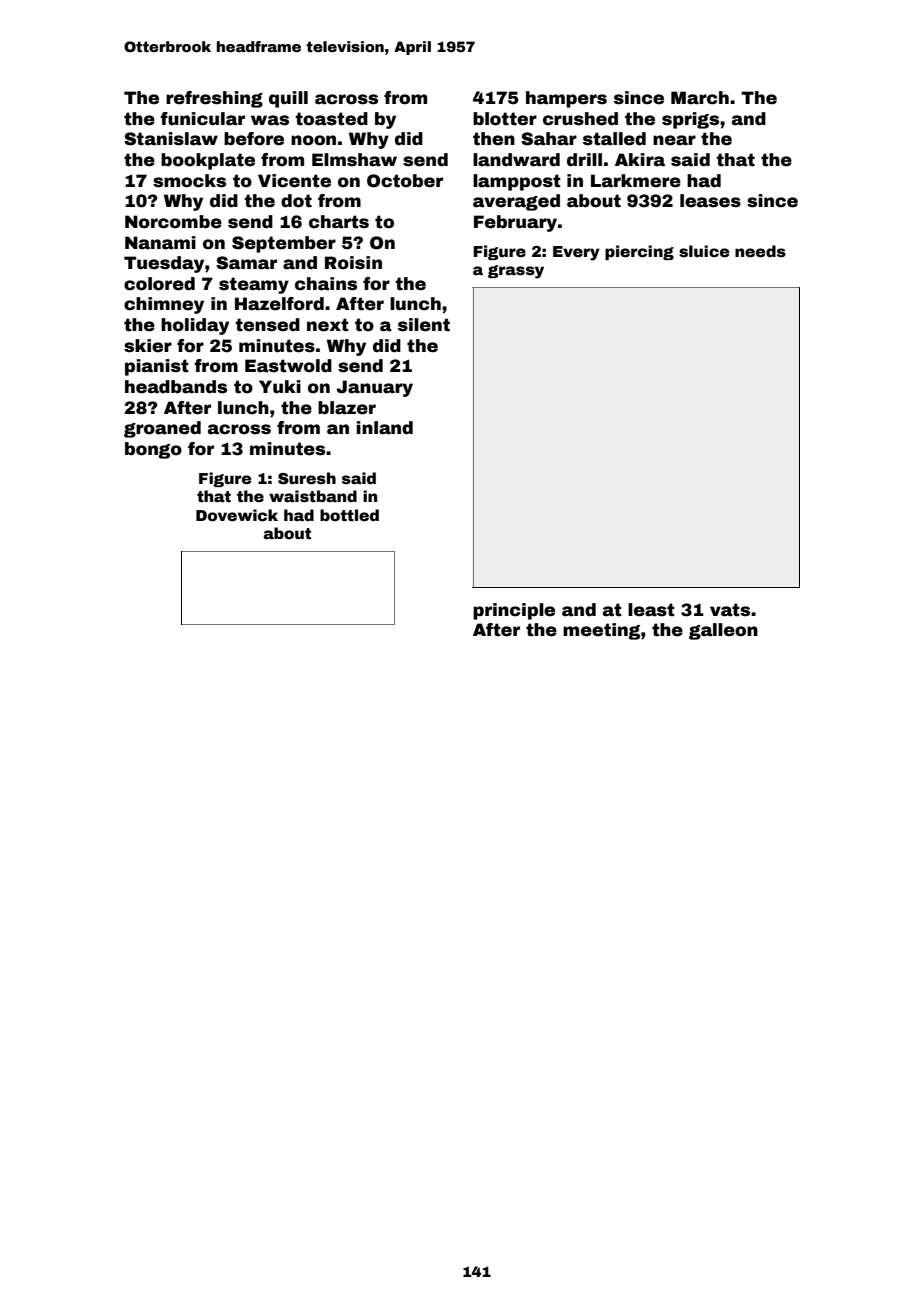 The width and height of the image is (924, 1308). What do you see at coordinates (760, 251) in the image?
I see `needs` at bounding box center [760, 251].
